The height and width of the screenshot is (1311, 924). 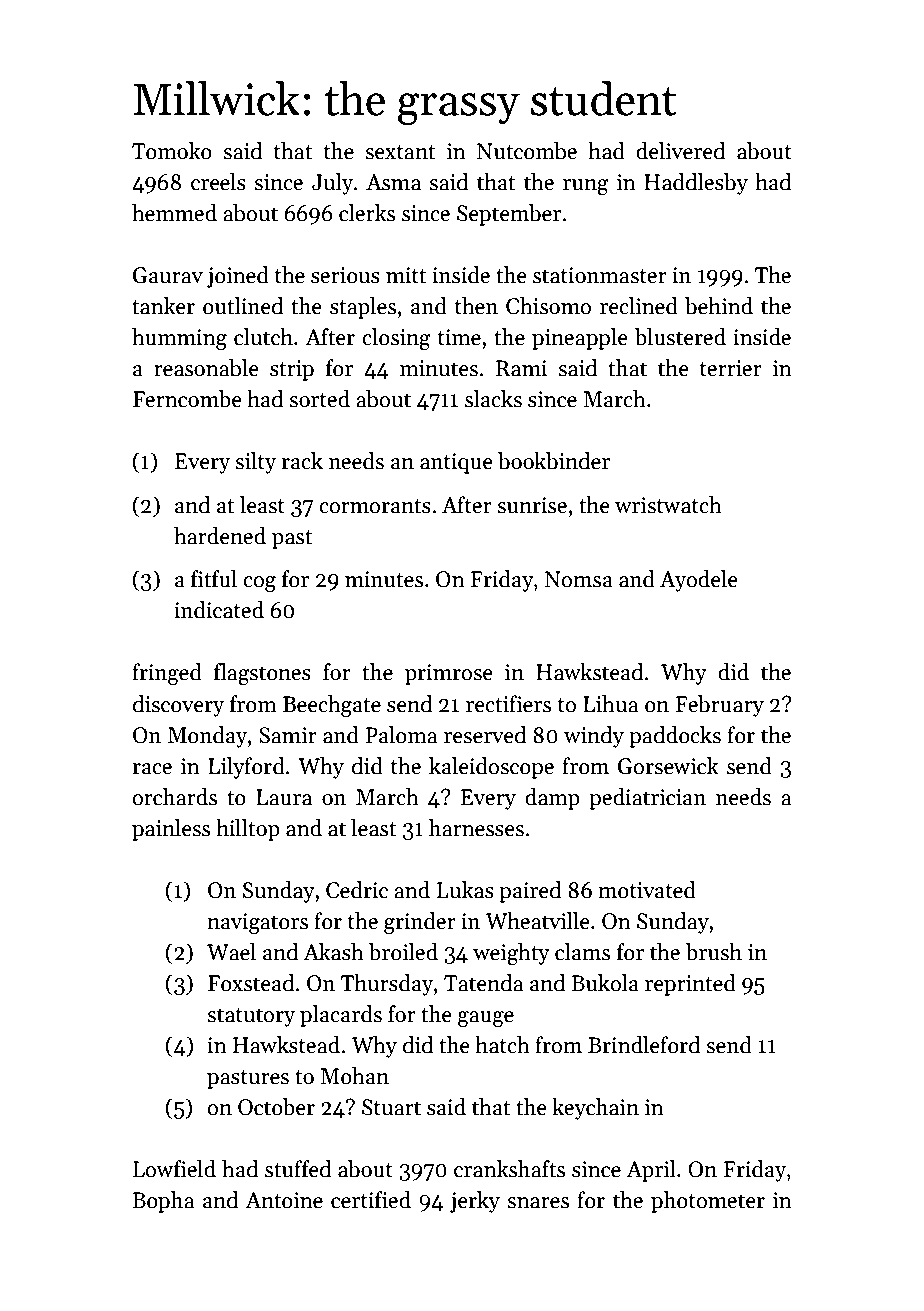 What do you see at coordinates (476, 828) in the screenshot?
I see `harnesses` at bounding box center [476, 828].
